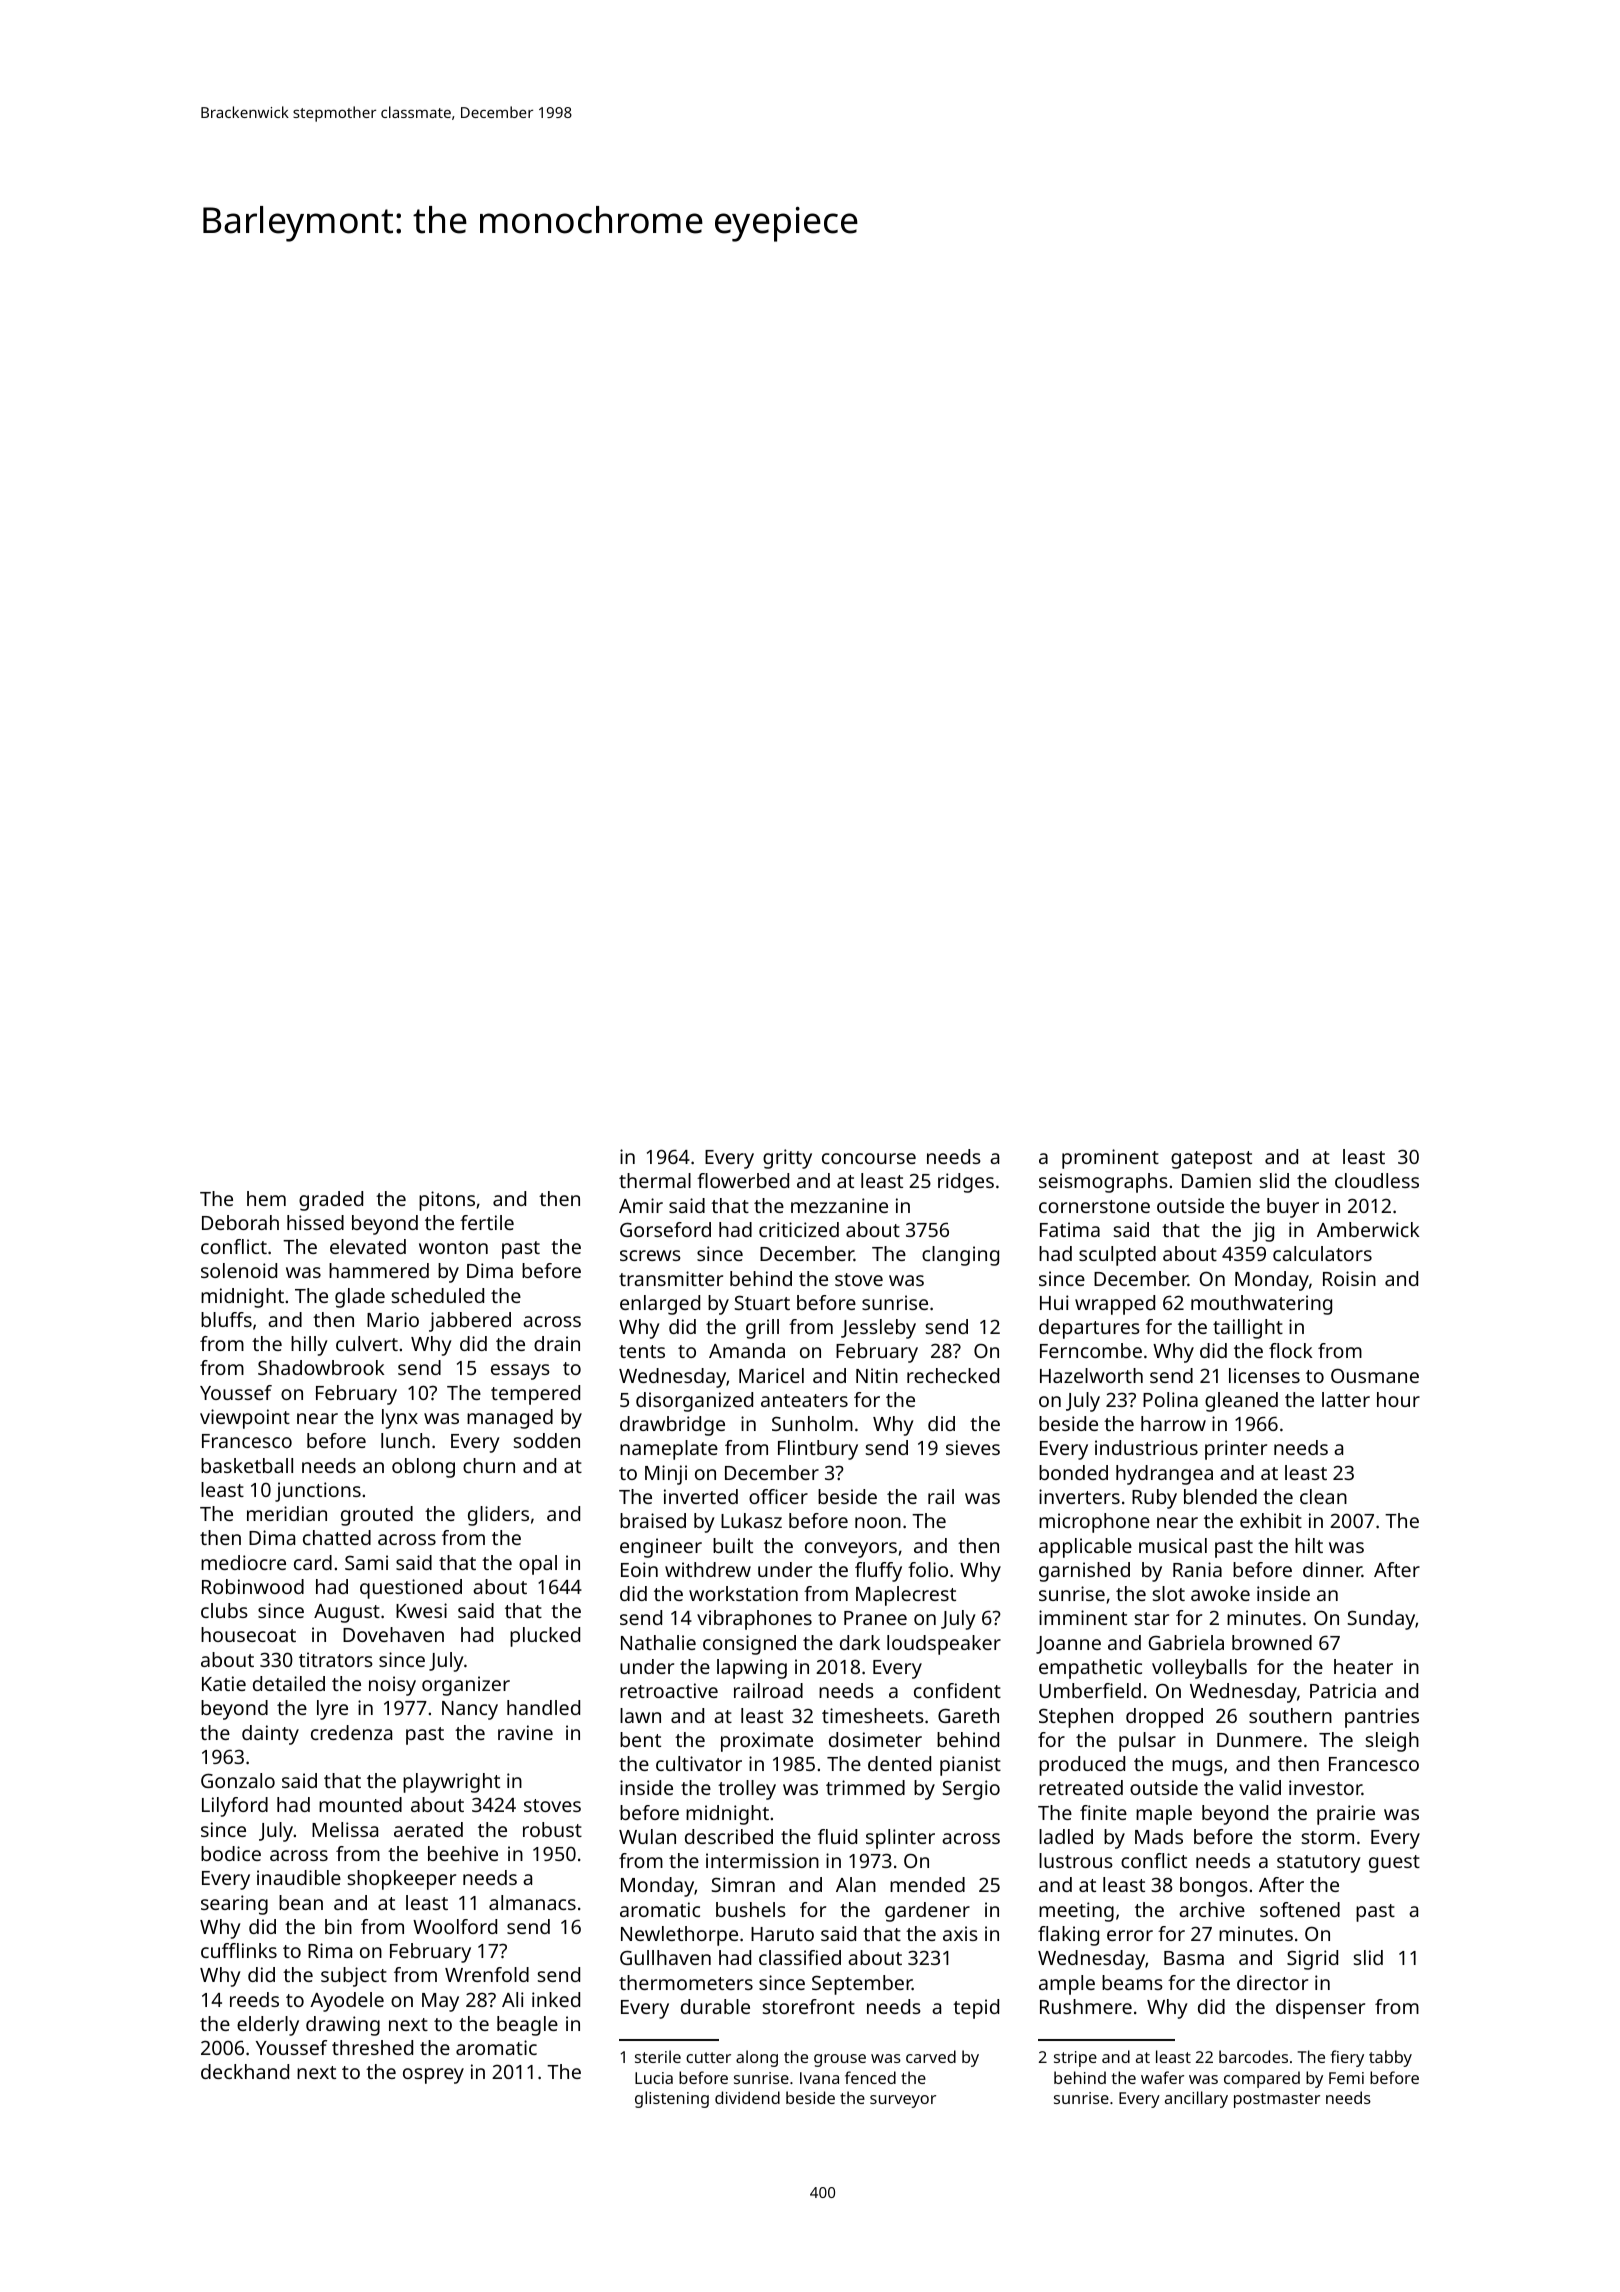 The image size is (1620, 2292). I want to click on proximate, so click(767, 1742).
